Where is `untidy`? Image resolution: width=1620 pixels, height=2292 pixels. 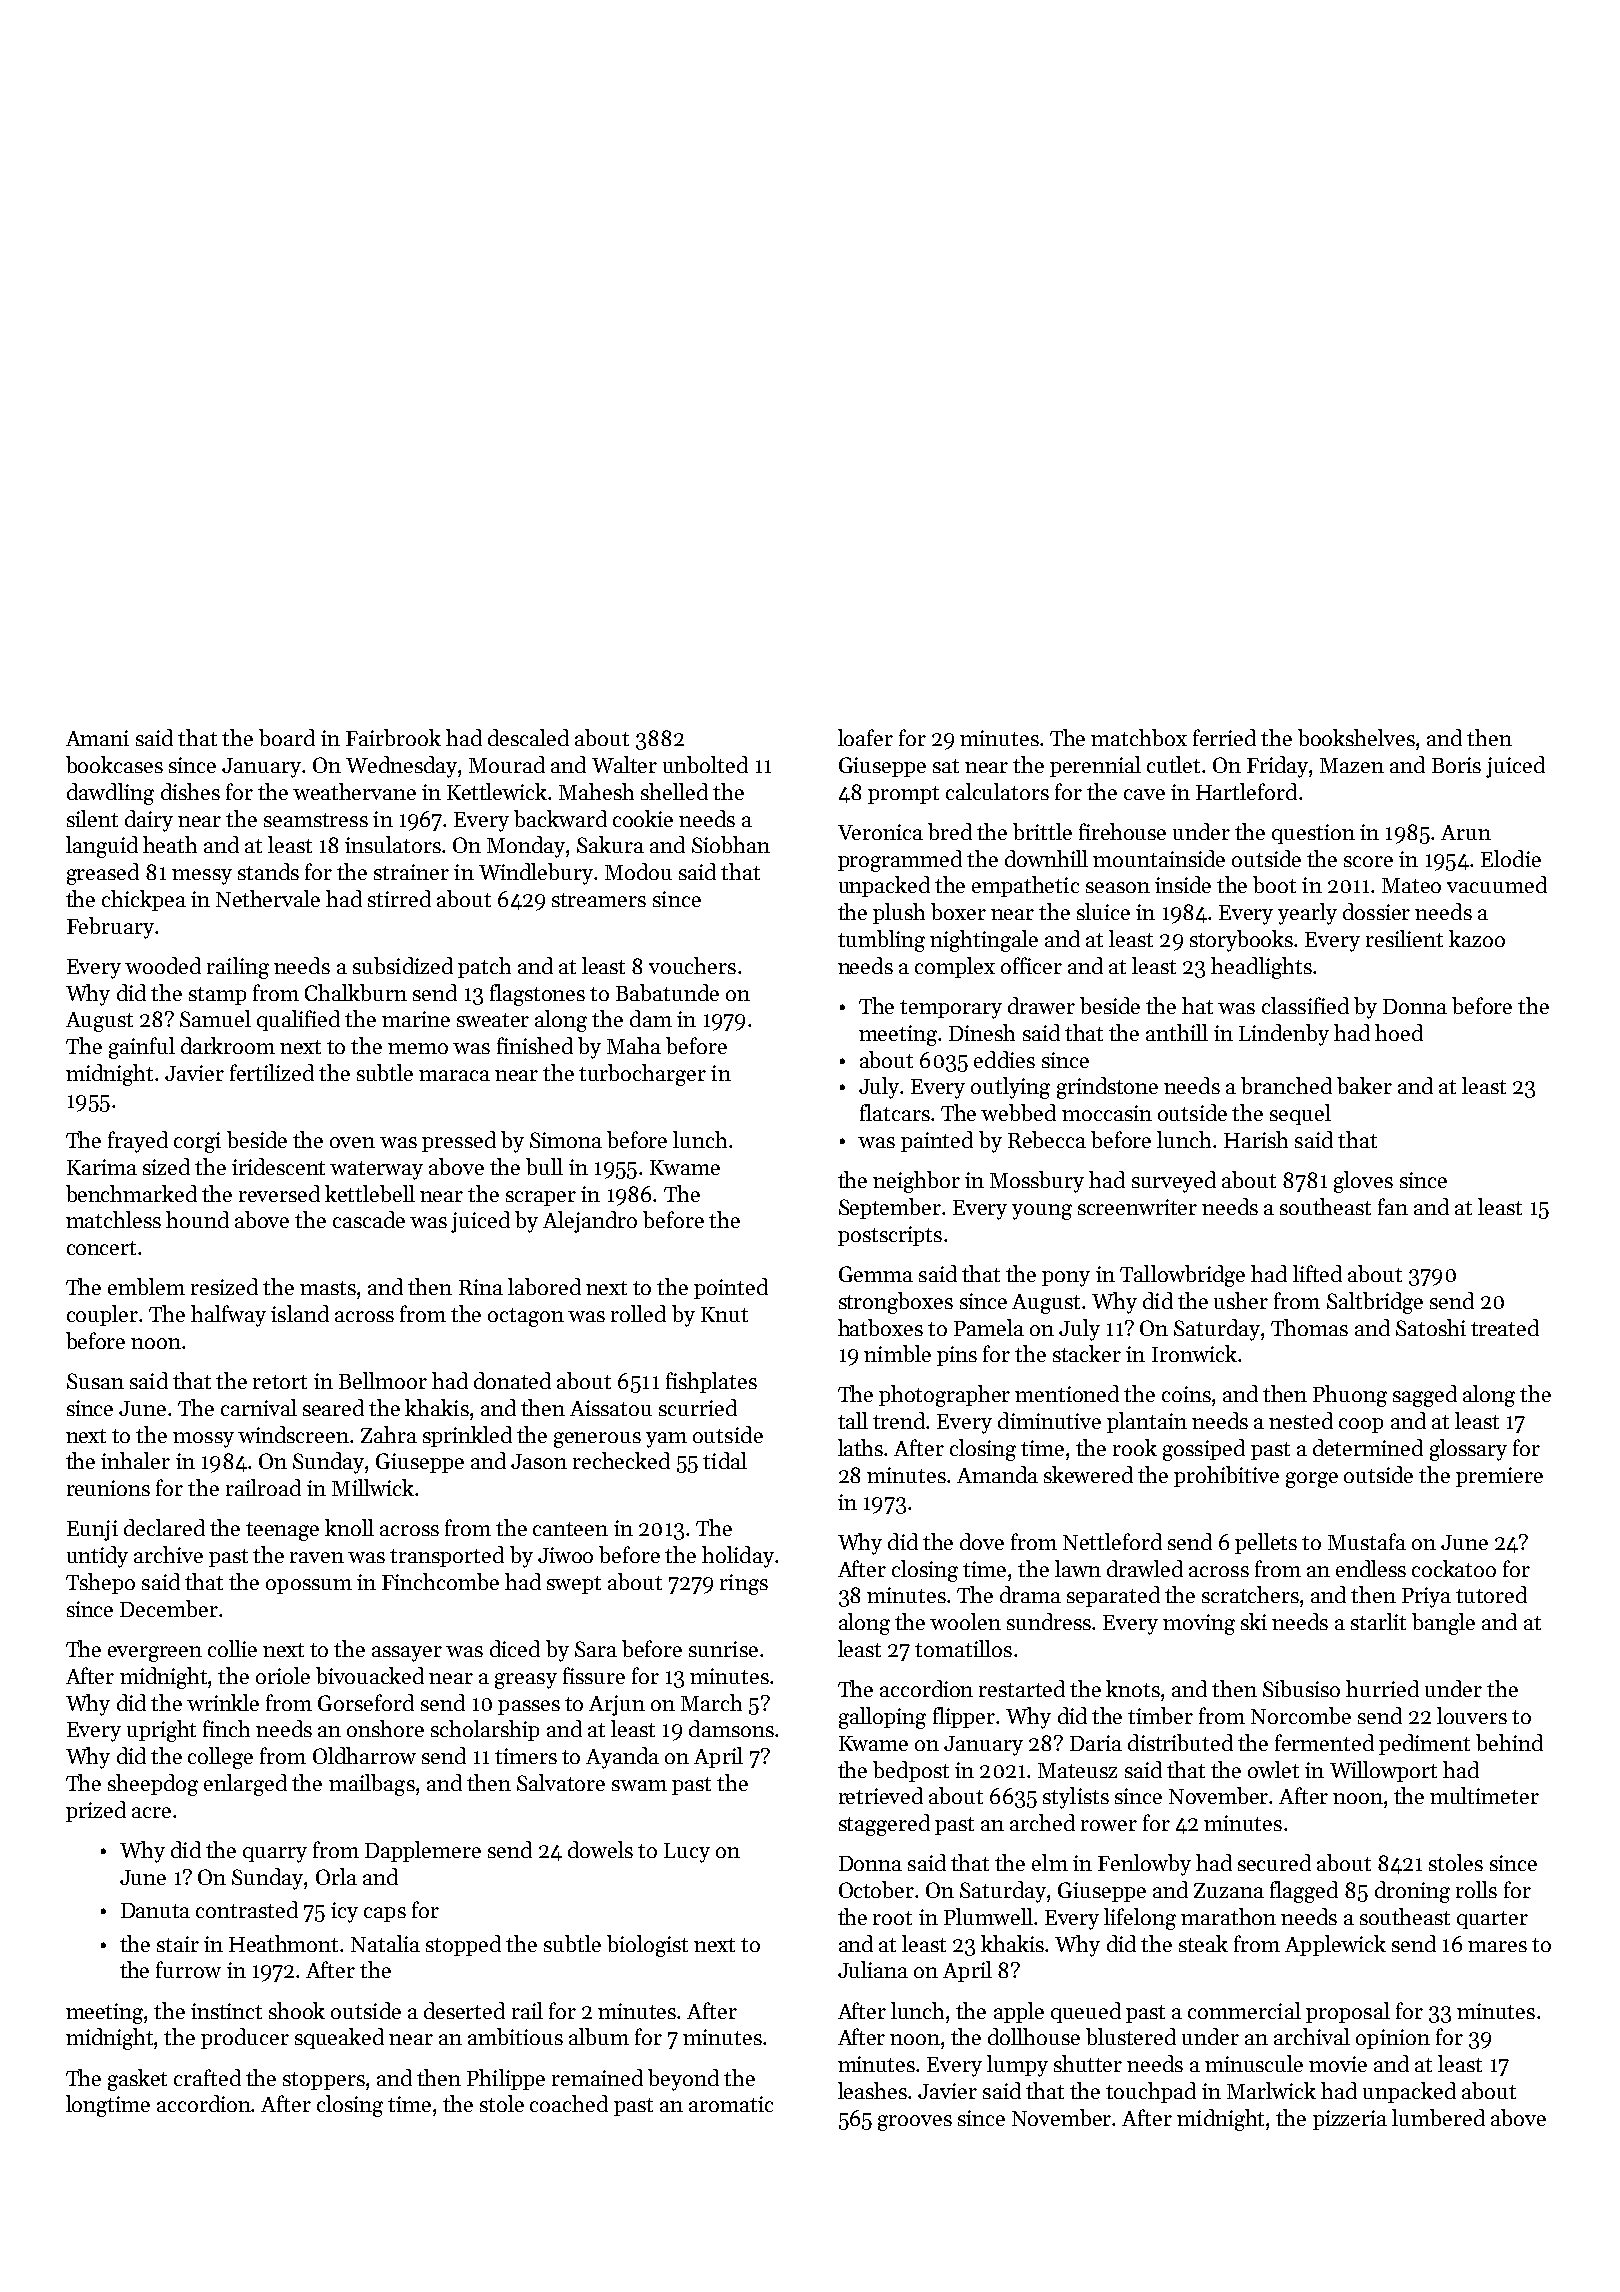 untidy is located at coordinates (97, 1557).
